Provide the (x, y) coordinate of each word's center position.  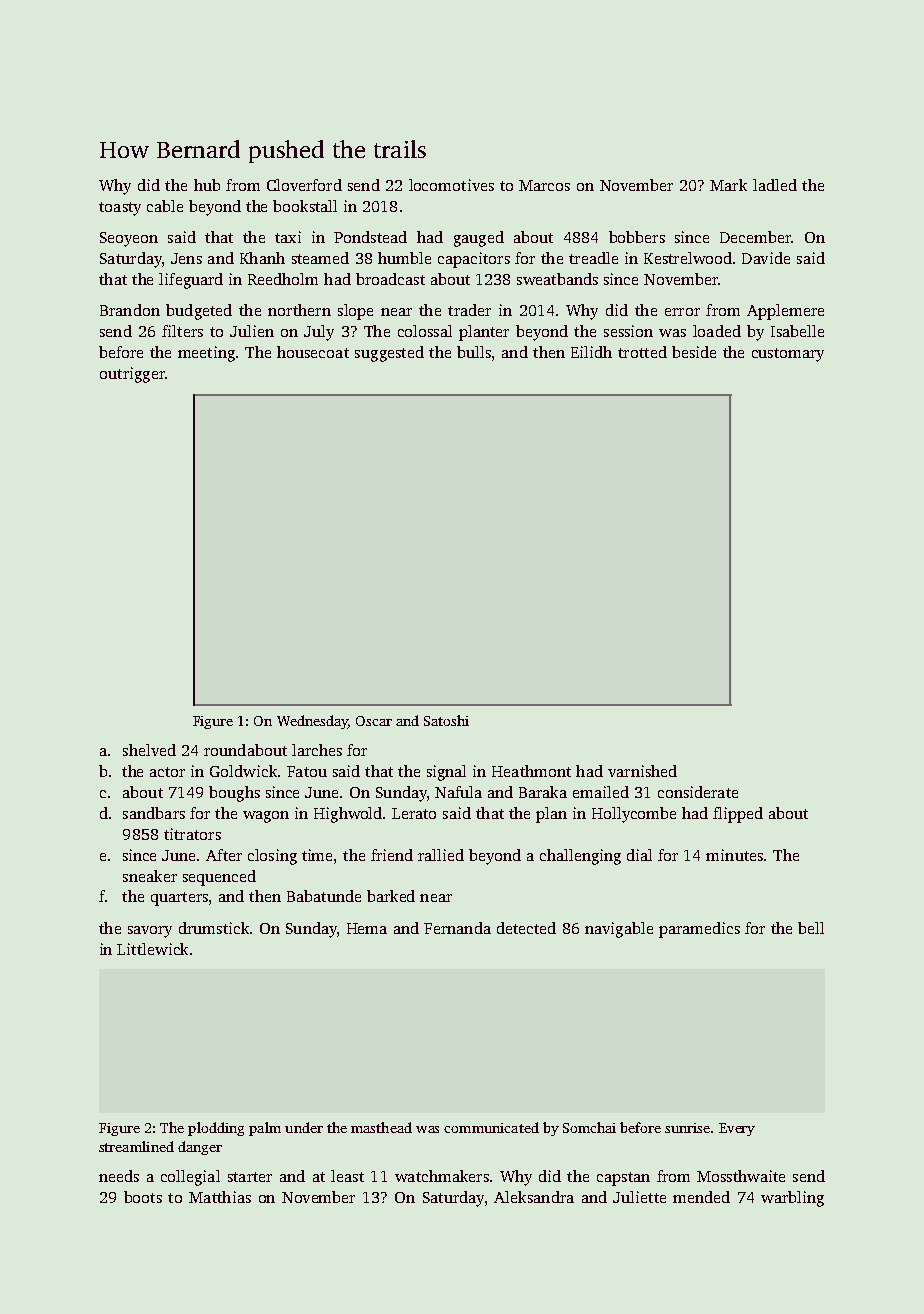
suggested (389, 354)
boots (143, 1197)
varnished (642, 771)
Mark (728, 185)
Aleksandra (534, 1197)
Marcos (544, 185)
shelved (149, 750)
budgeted (199, 312)
